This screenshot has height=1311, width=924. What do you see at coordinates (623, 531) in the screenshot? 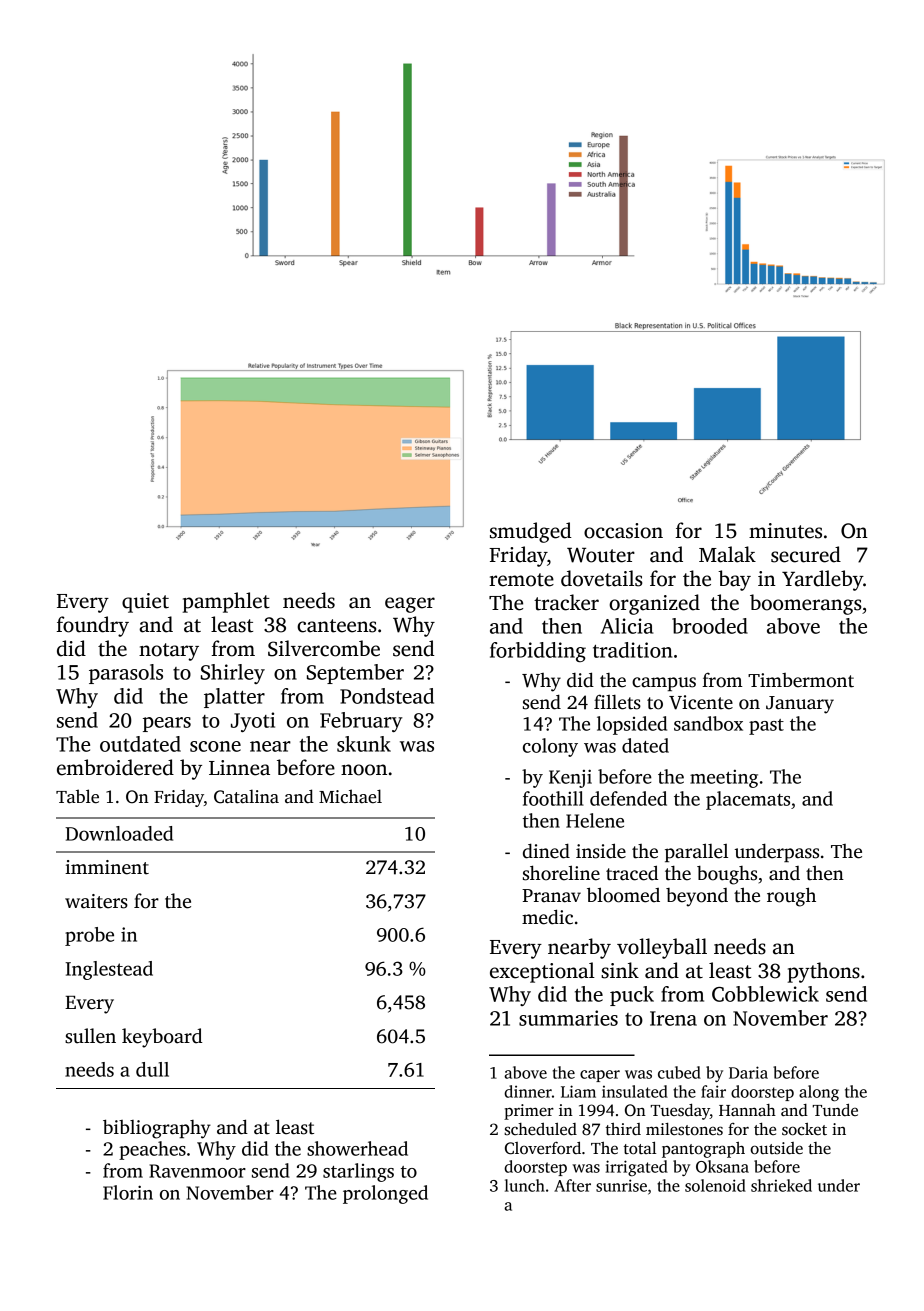
I see `occasion` at bounding box center [623, 531].
